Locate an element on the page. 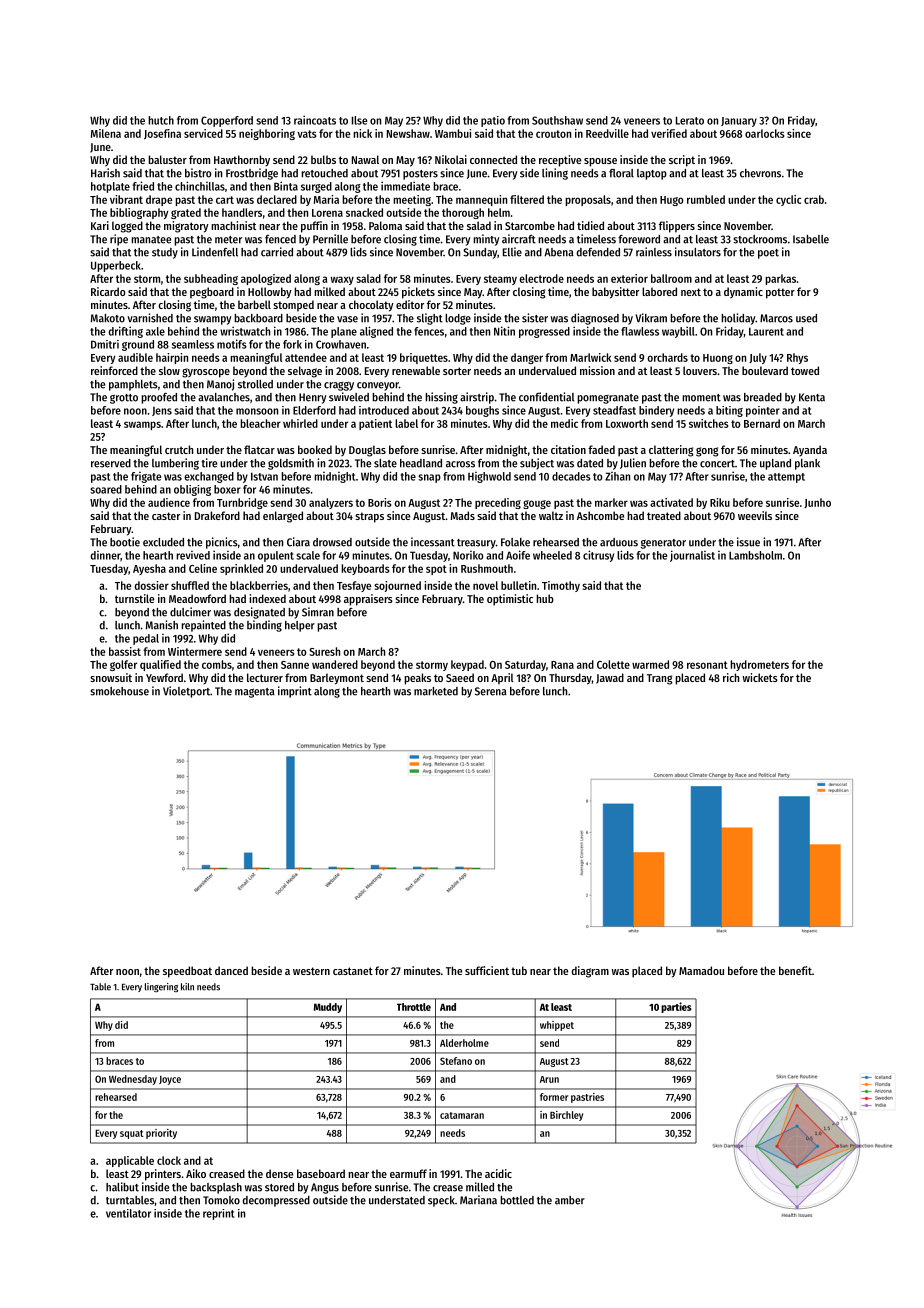 Image resolution: width=924 pixels, height=1308 pixels. Milena is located at coordinates (106, 133).
